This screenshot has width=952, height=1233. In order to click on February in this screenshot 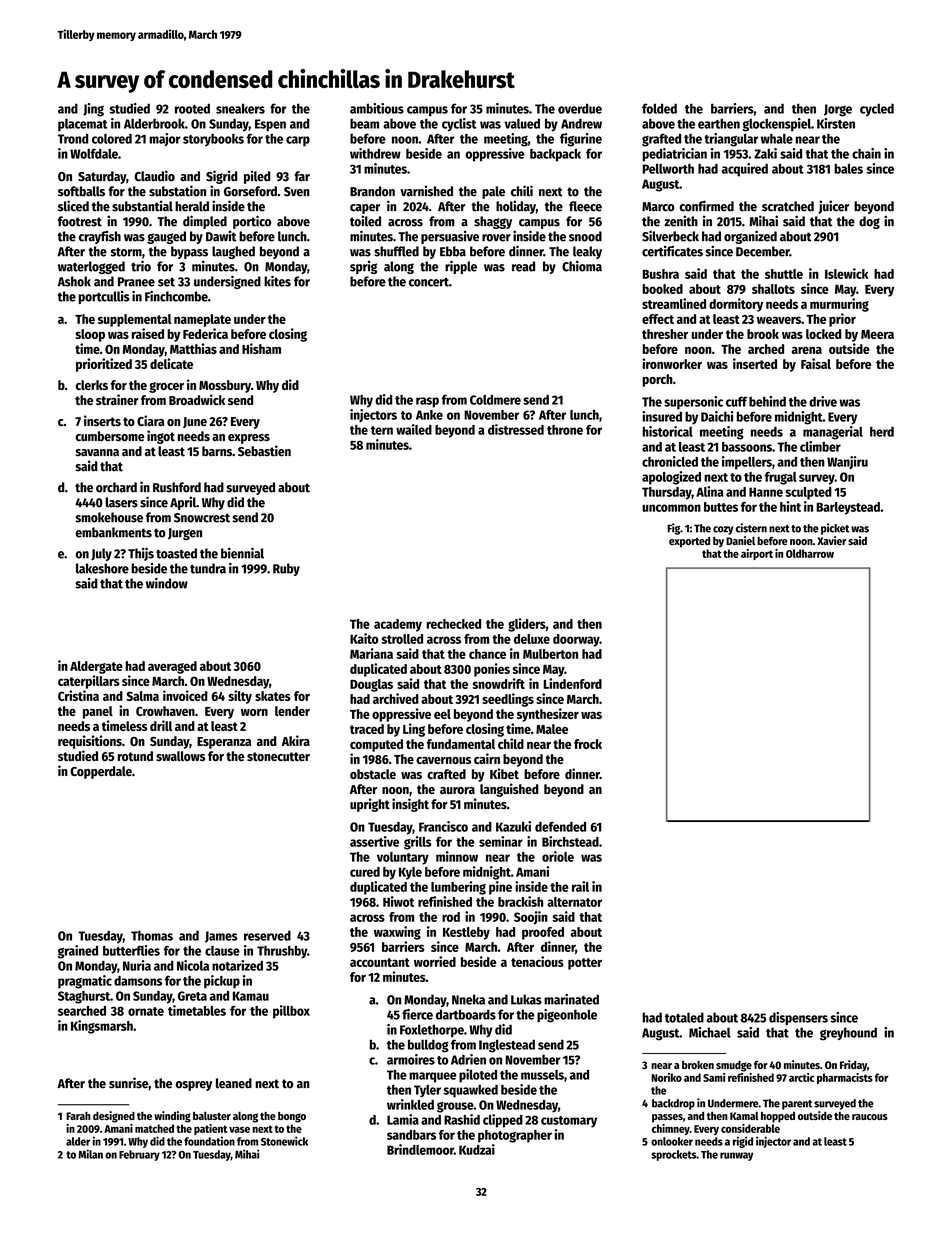, I will do `click(139, 1155)`.
